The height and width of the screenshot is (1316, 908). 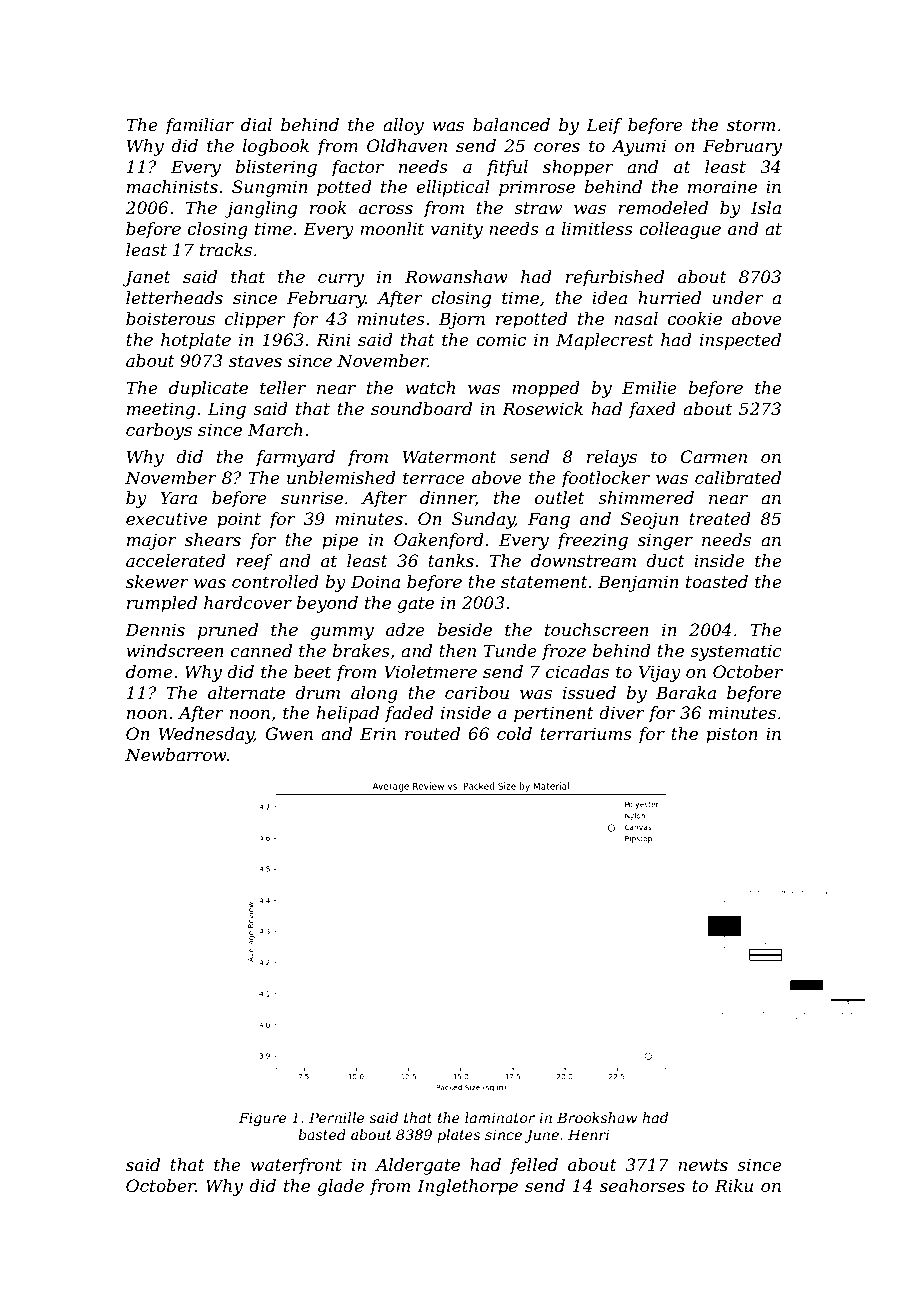 I want to click on laminator, so click(x=500, y=1117).
